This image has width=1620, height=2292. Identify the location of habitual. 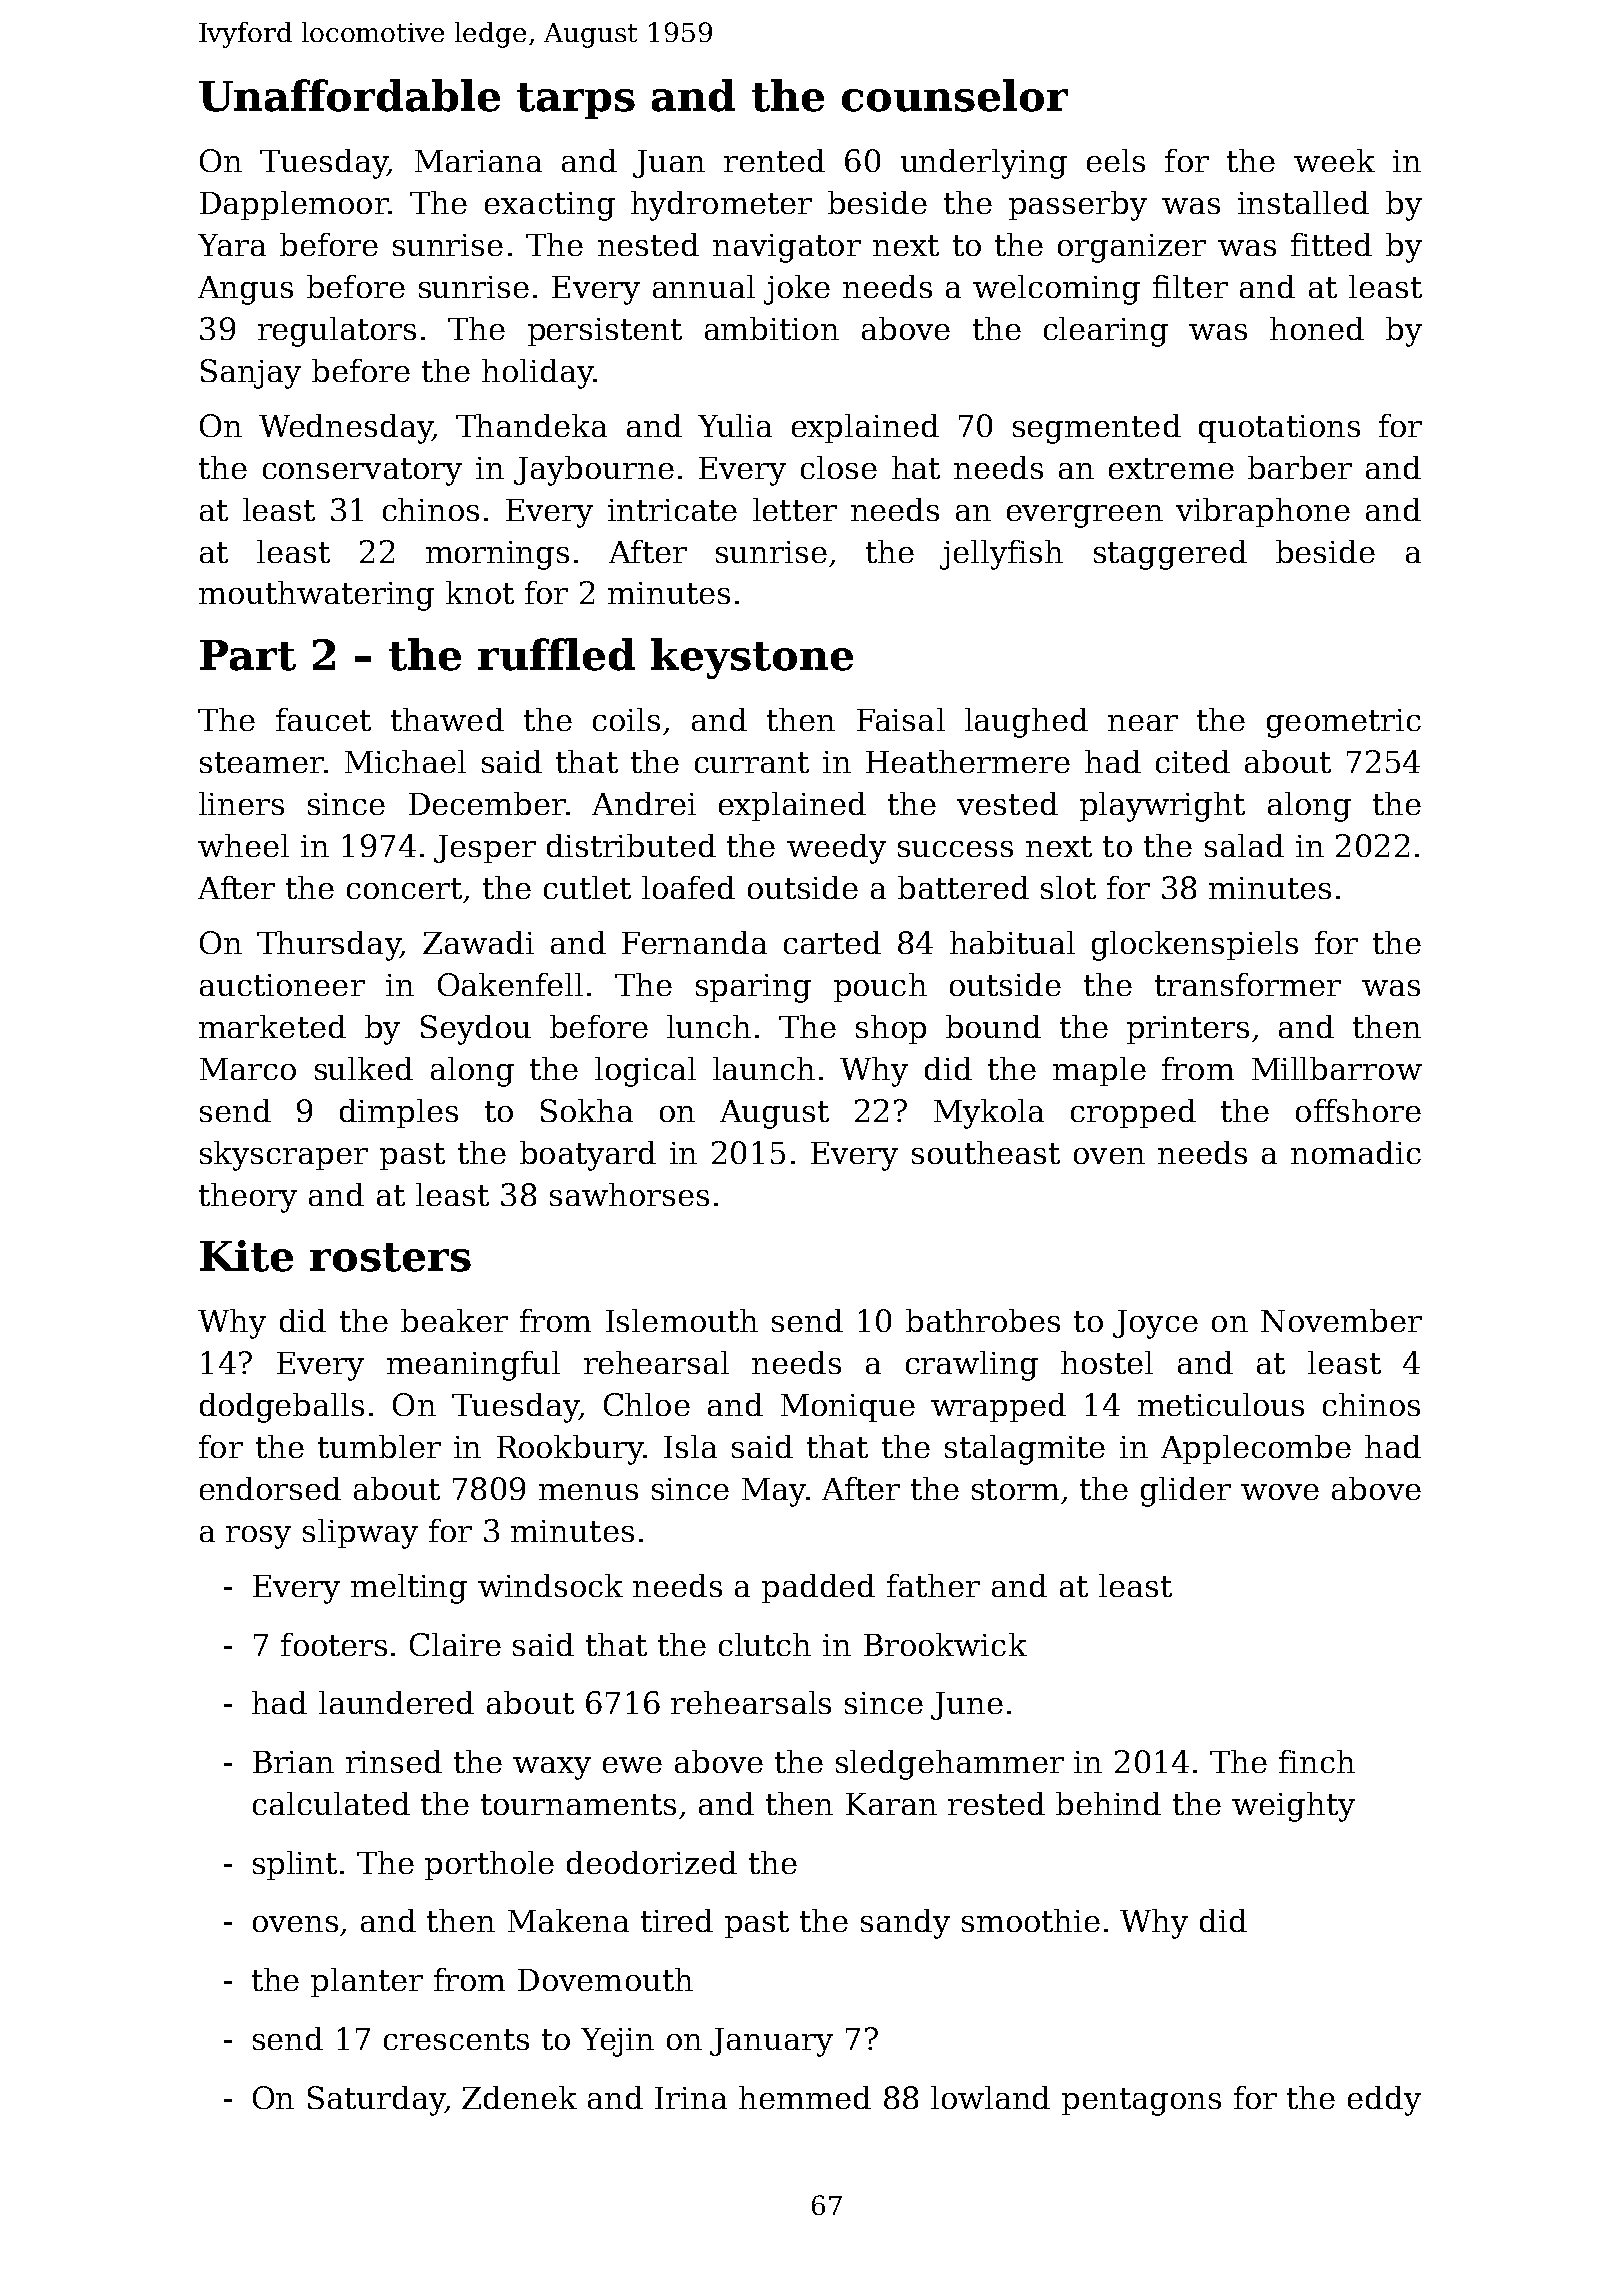
(1012, 942).
